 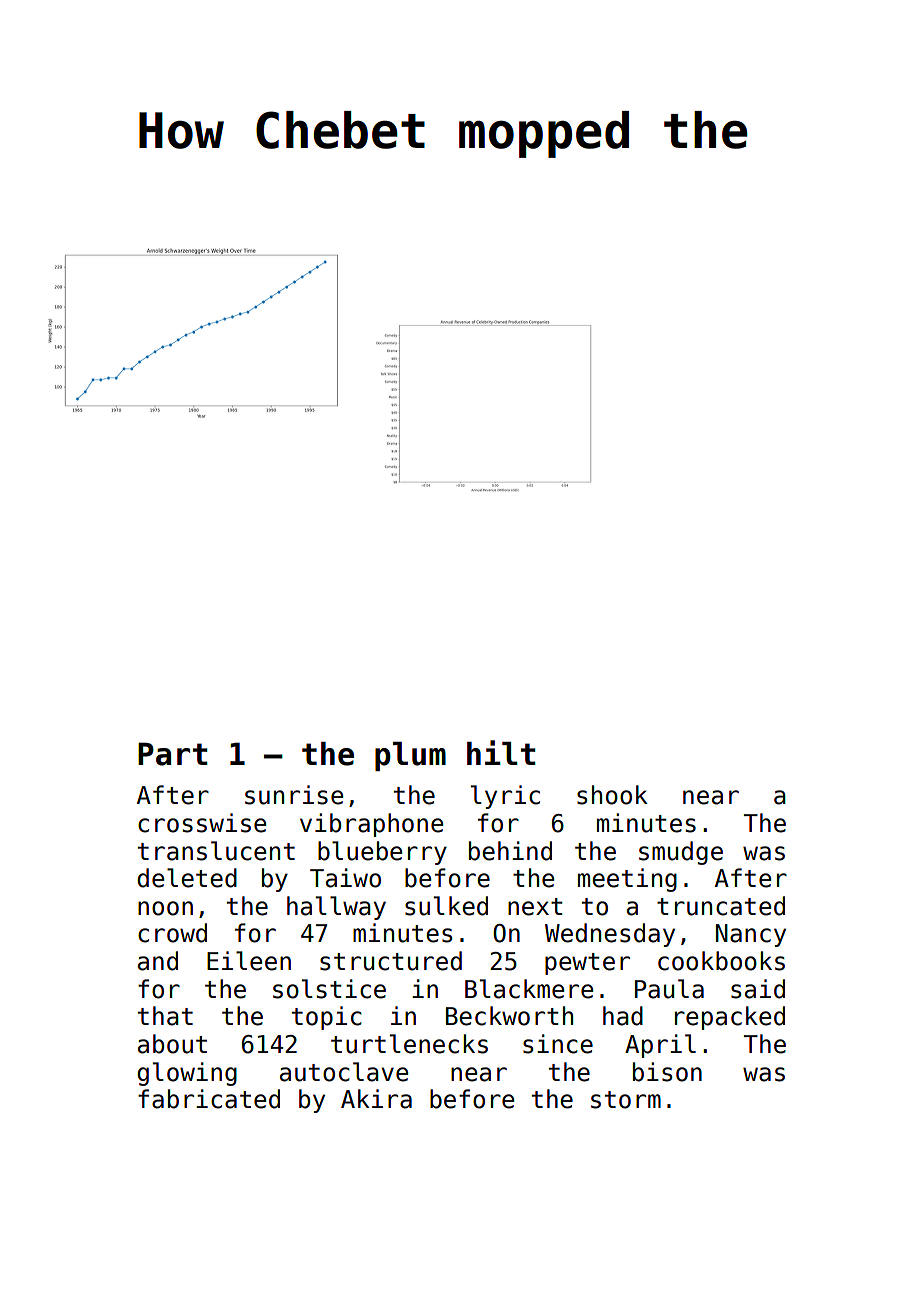 What do you see at coordinates (510, 851) in the page?
I see `behind` at bounding box center [510, 851].
